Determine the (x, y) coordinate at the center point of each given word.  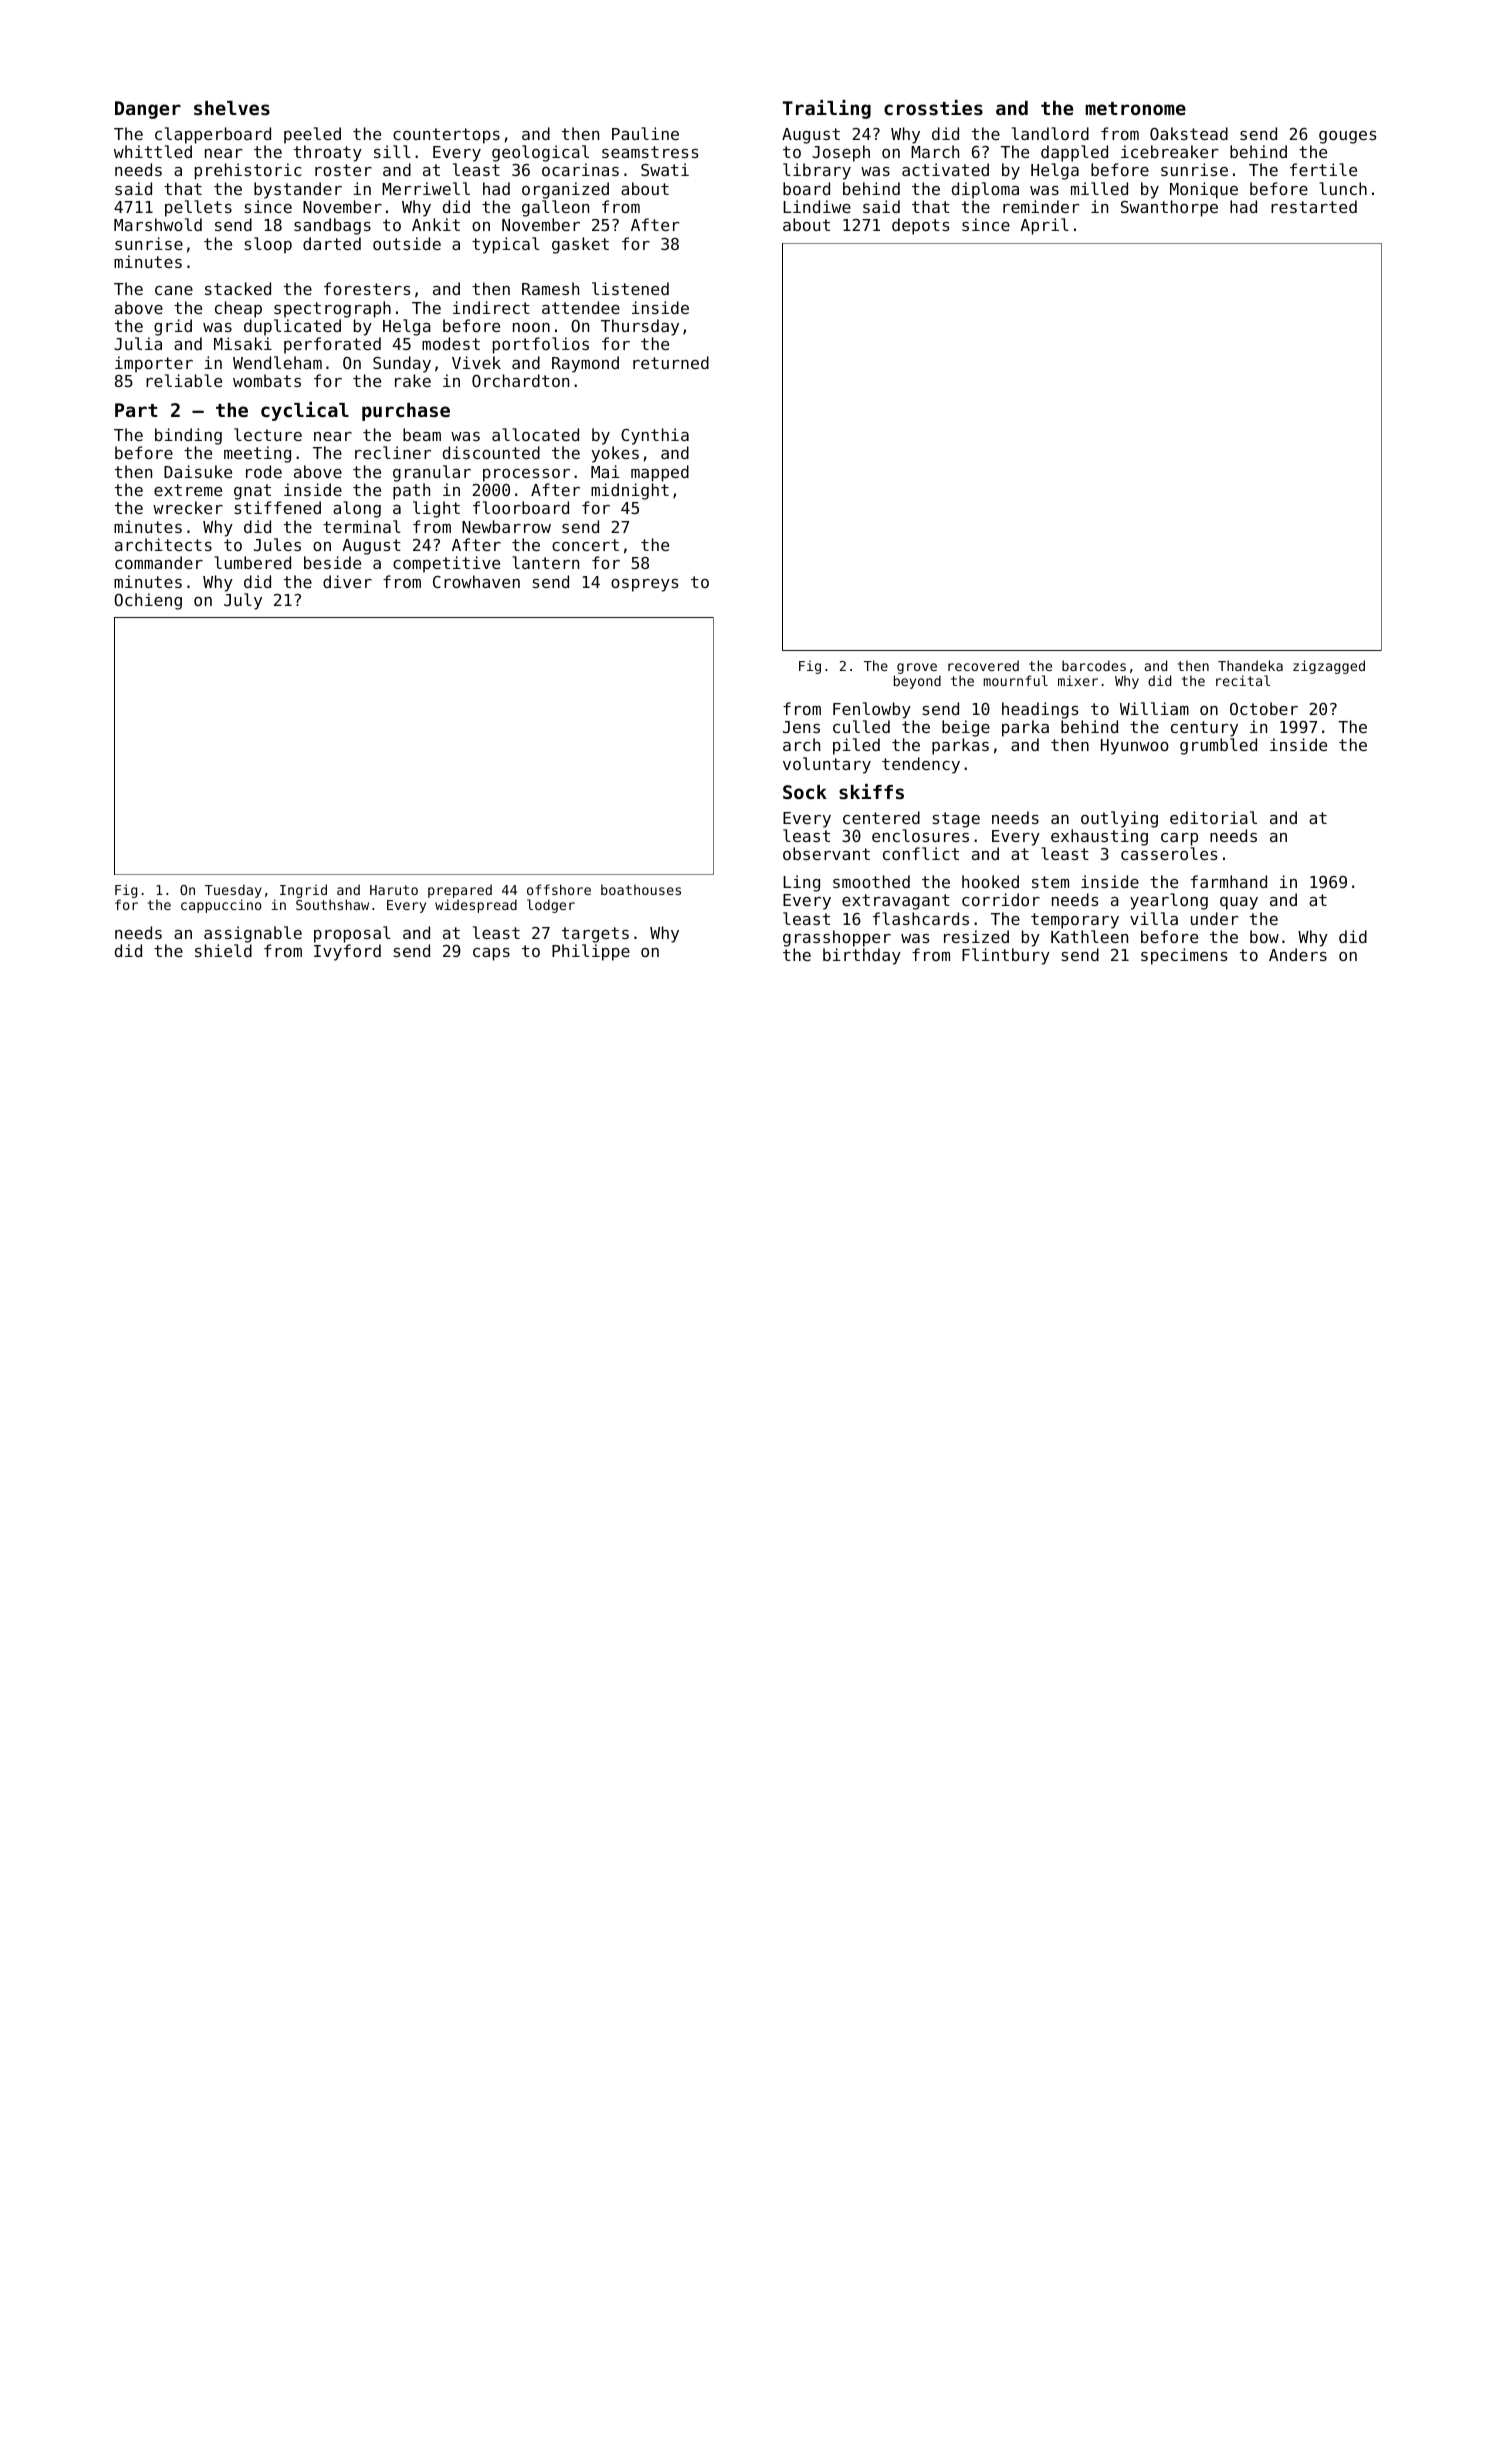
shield (223, 950)
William (1154, 708)
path (411, 491)
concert (585, 545)
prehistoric (248, 171)
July (243, 601)
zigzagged (1329, 667)
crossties (933, 108)
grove (917, 668)
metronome (1135, 108)
